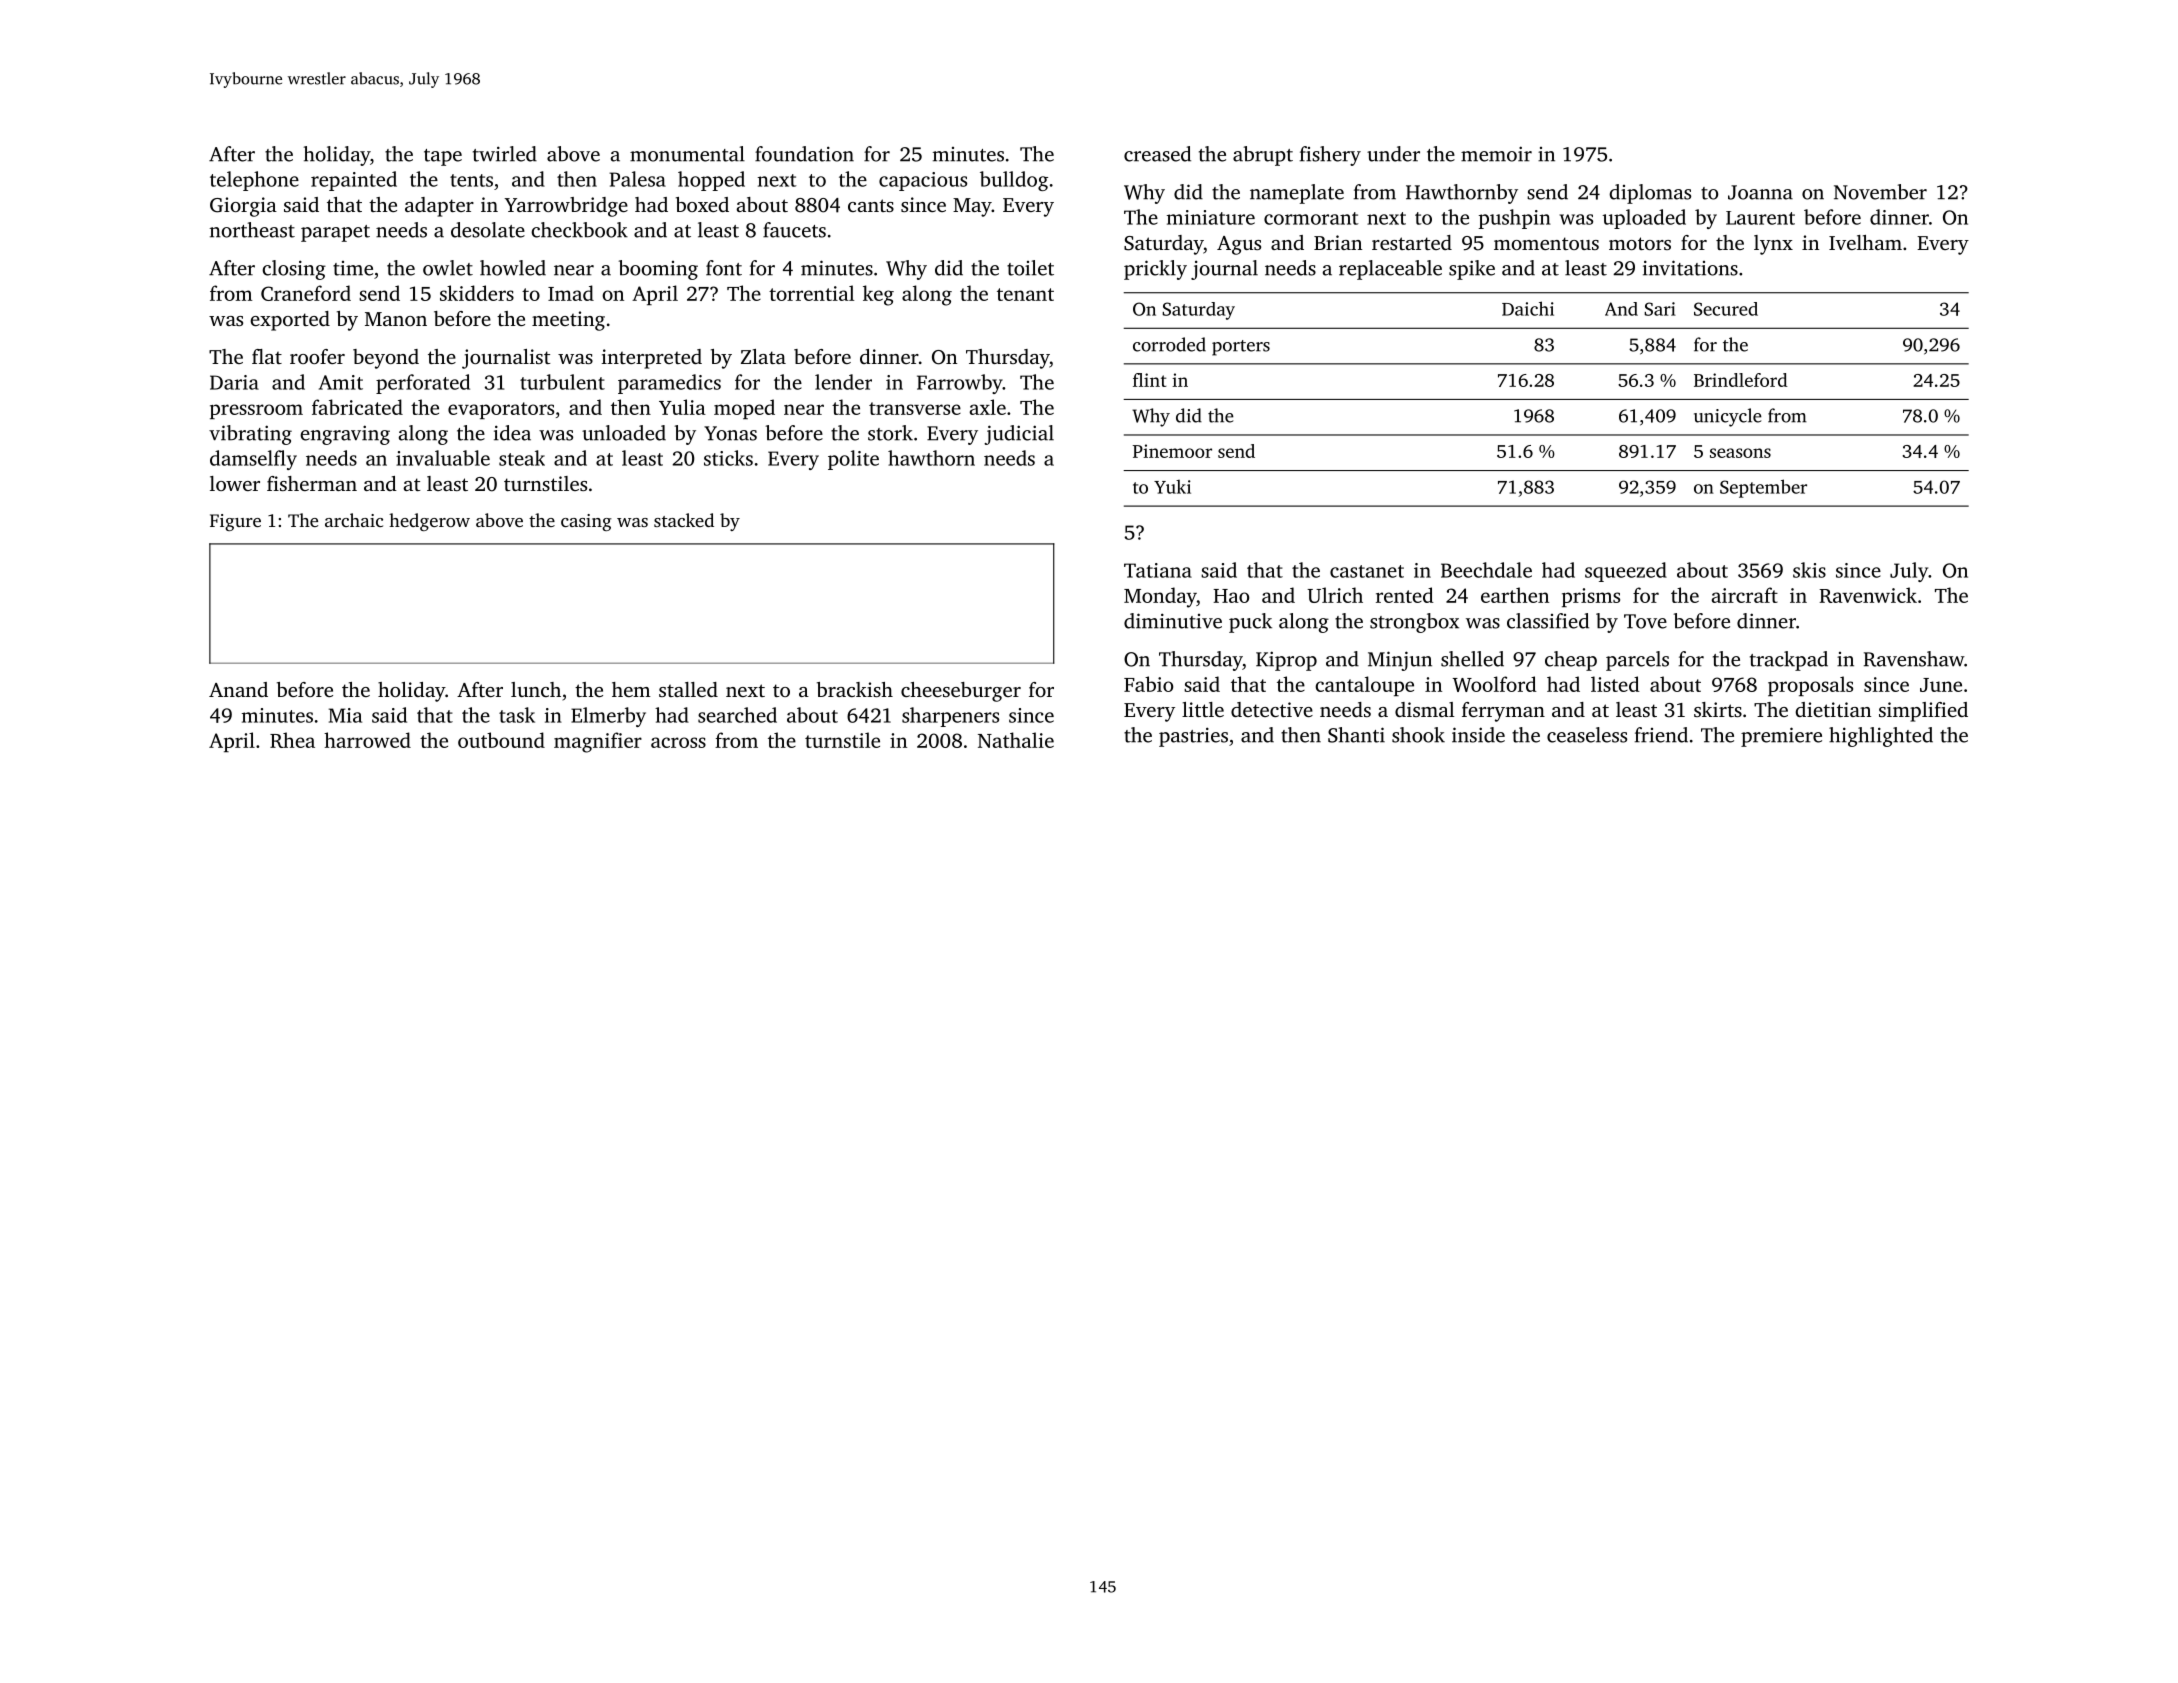  What do you see at coordinates (1763, 488) in the image?
I see `September` at bounding box center [1763, 488].
